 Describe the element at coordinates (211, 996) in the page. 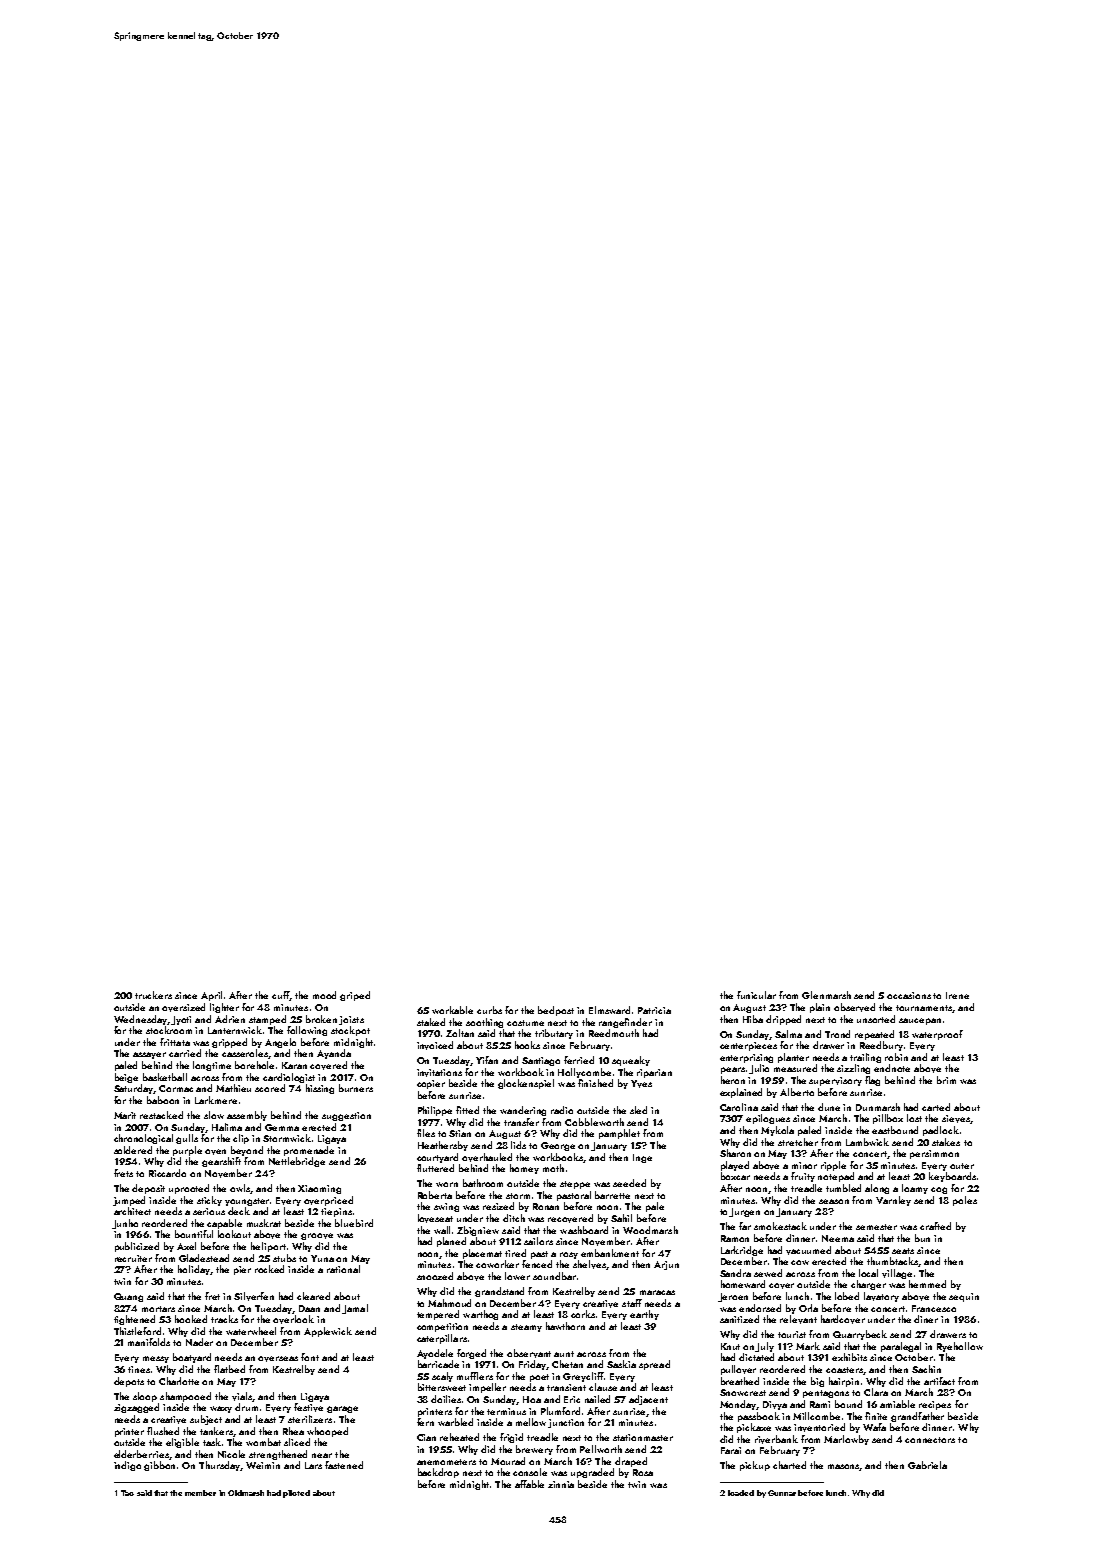

I see `April` at that location.
